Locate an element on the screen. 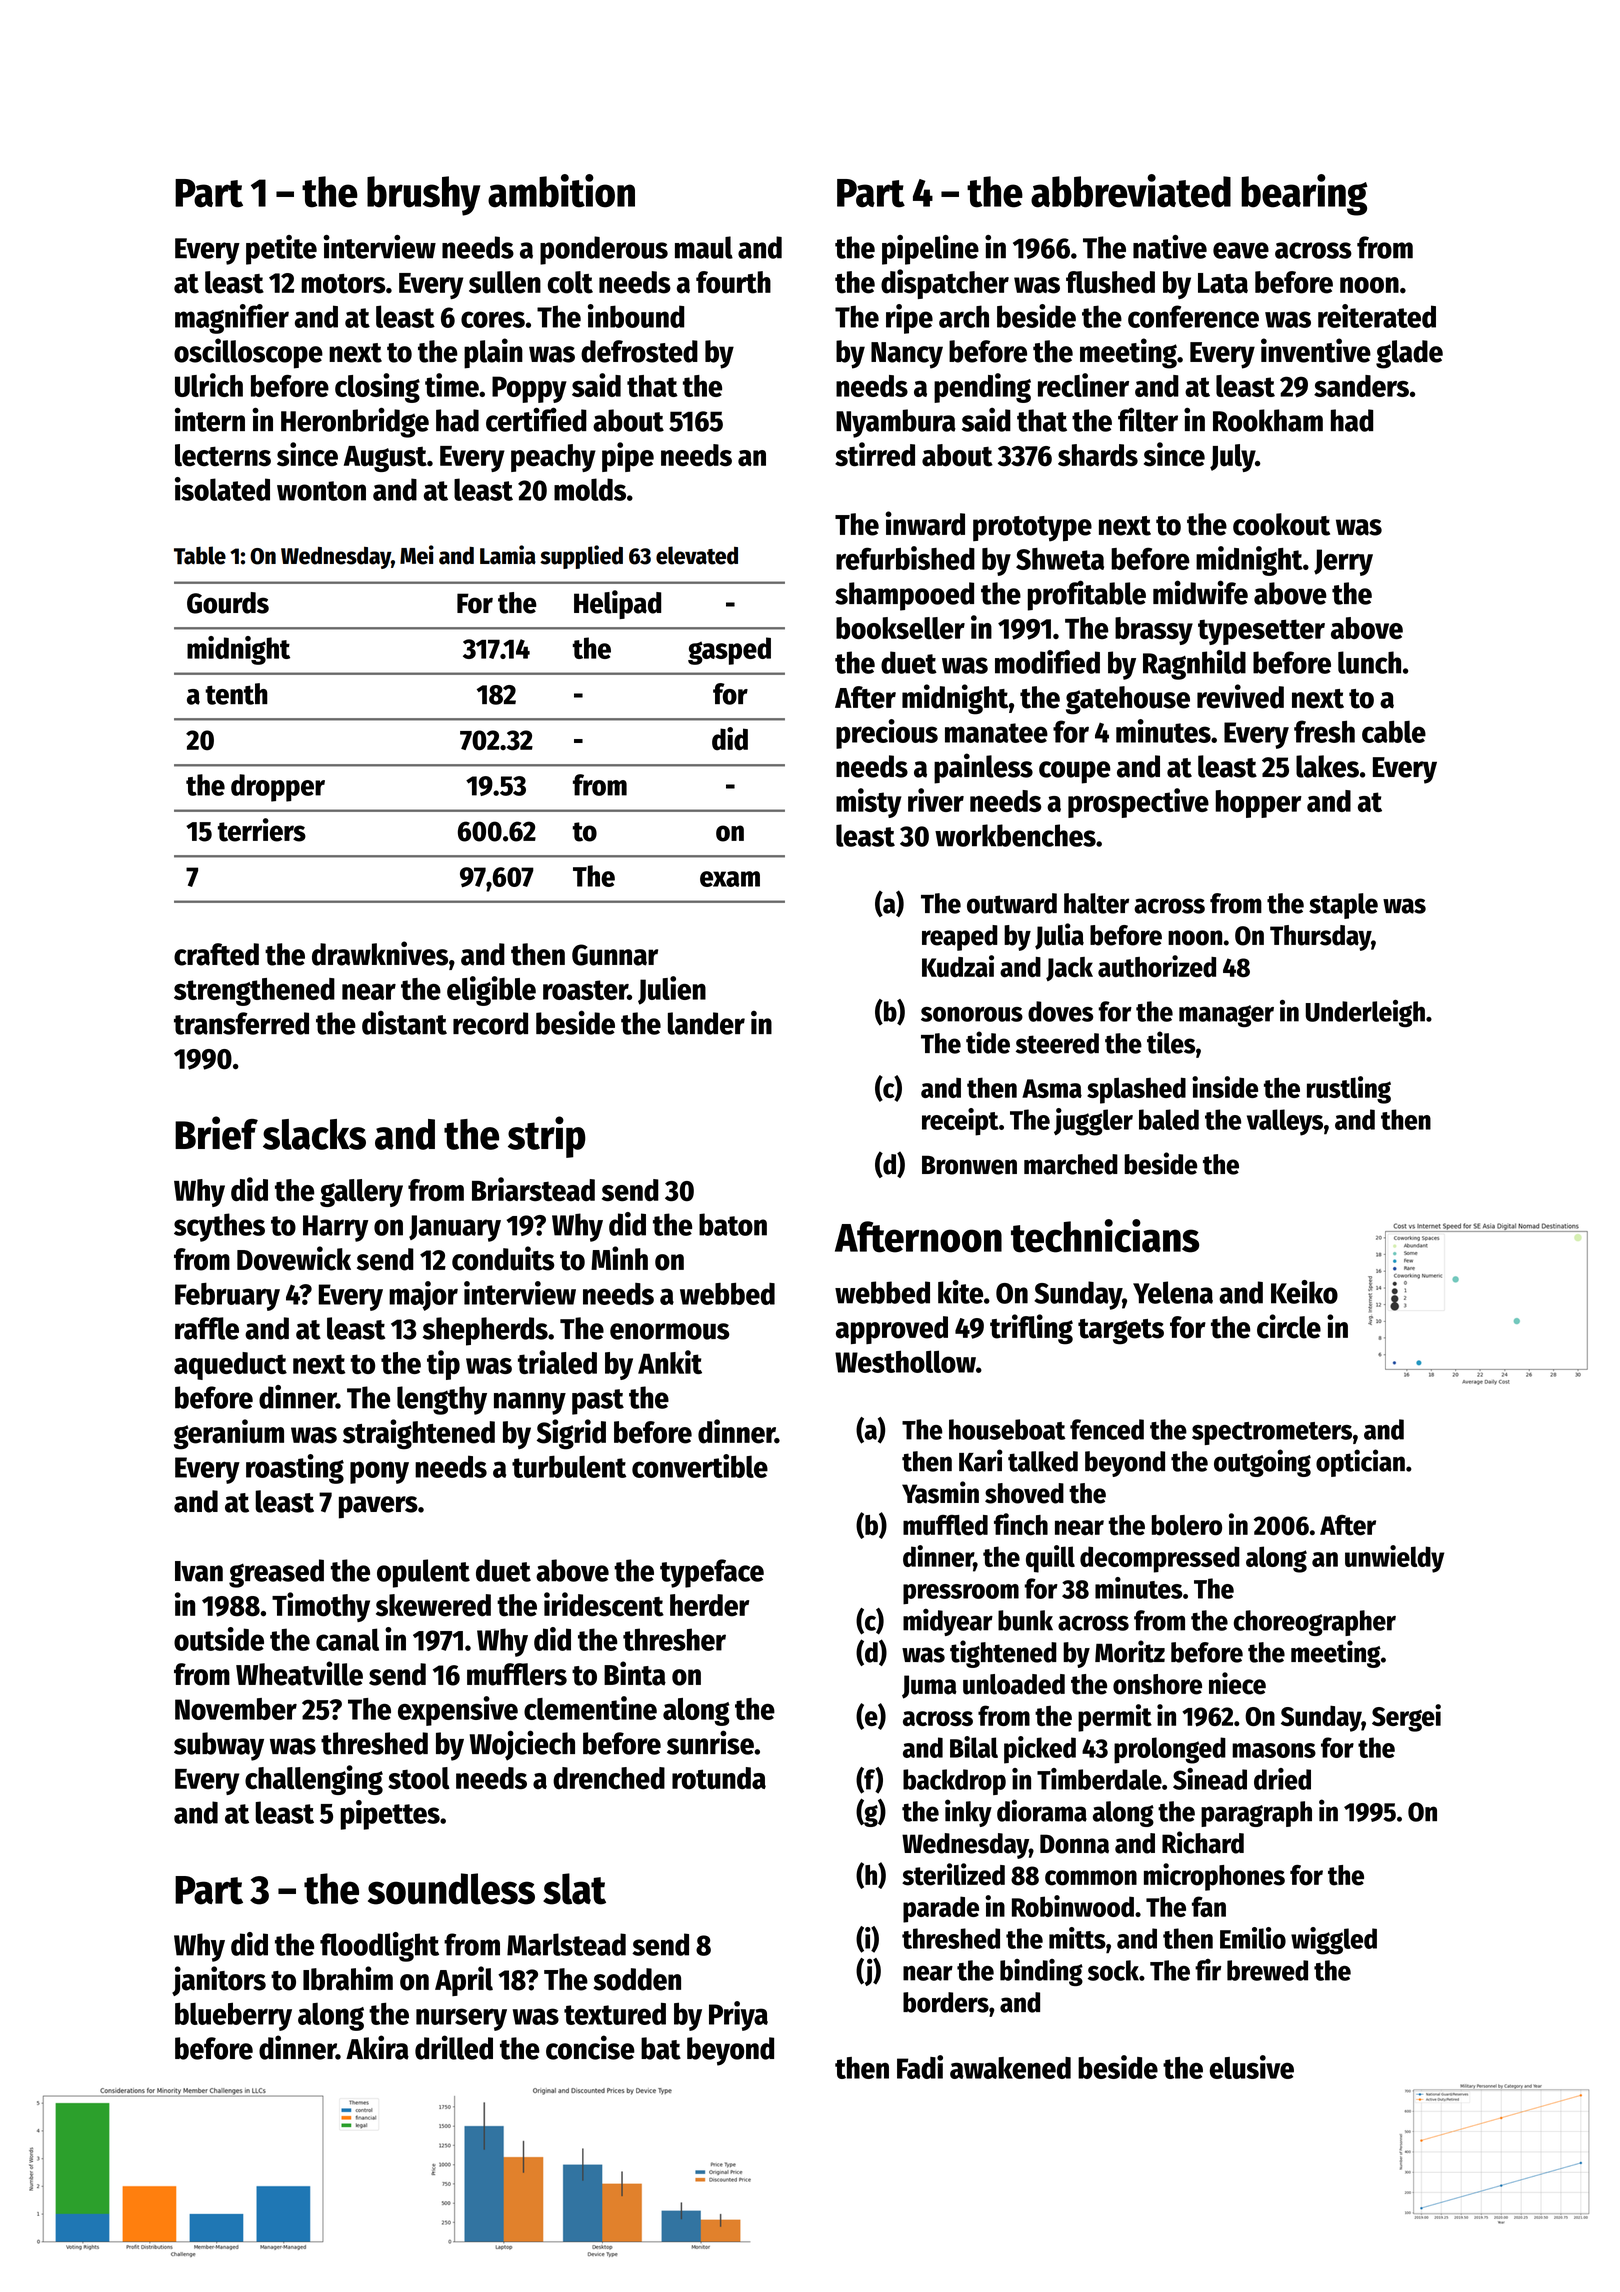 The width and height of the screenshot is (1620, 2292). gatehouse is located at coordinates (1128, 700).
